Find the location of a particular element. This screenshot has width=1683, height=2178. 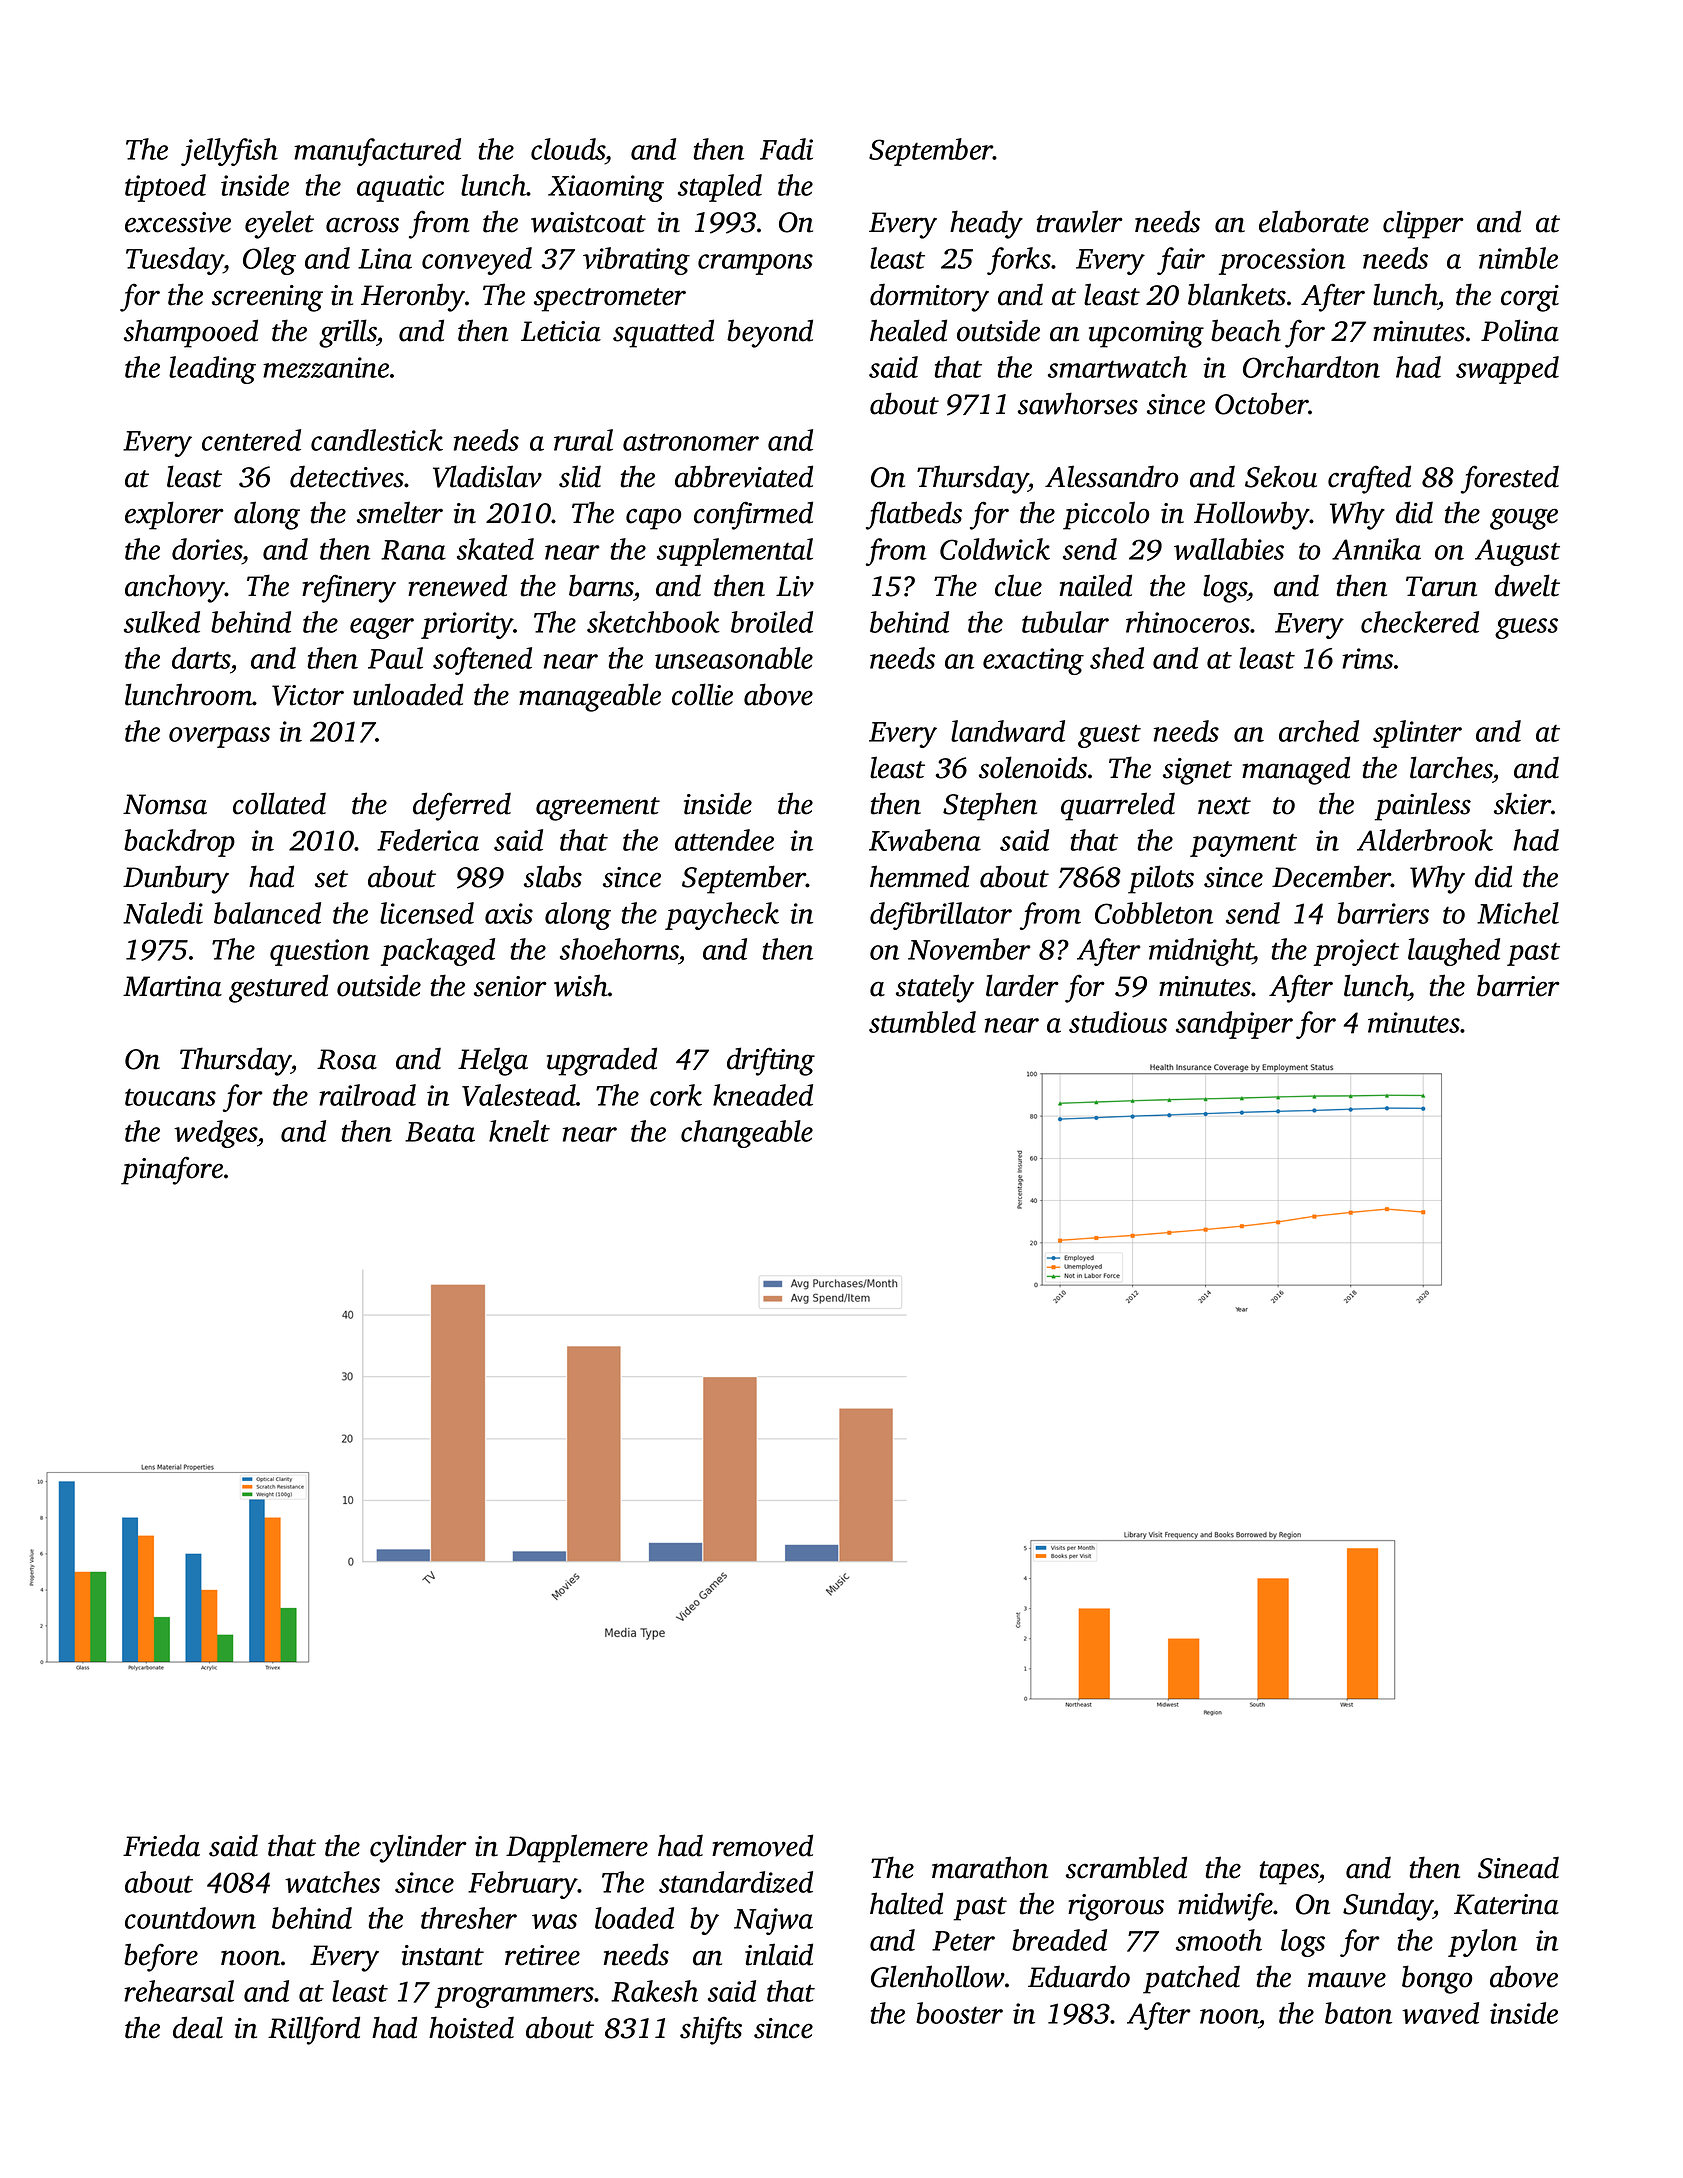

project is located at coordinates (1356, 952).
